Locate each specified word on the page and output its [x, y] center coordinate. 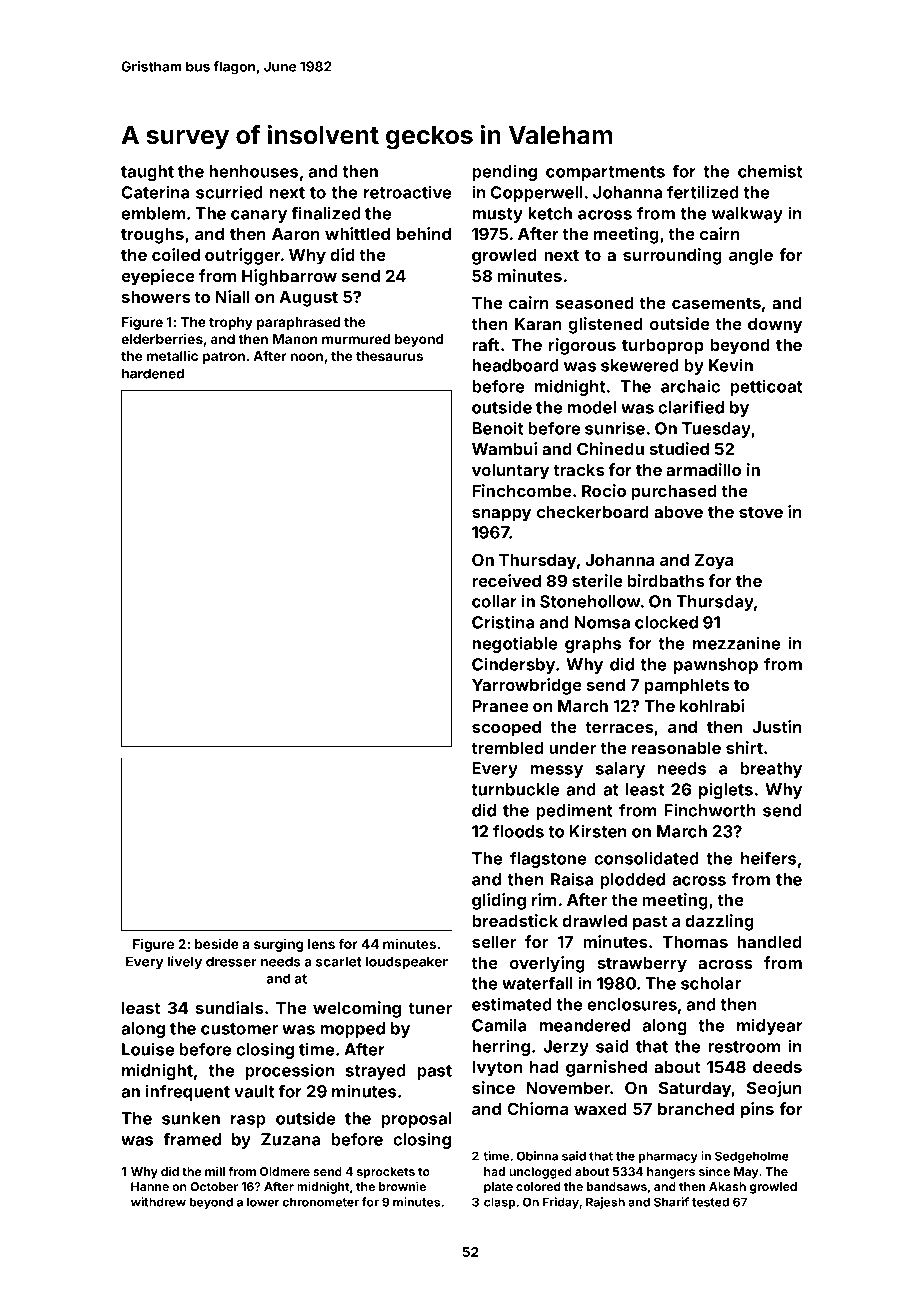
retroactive [408, 192]
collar [494, 601]
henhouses [253, 171]
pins [757, 1110]
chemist [770, 171]
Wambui [504, 448]
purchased [674, 493]
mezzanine [737, 643]
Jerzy [566, 1048]
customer [239, 1029]
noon [306, 357]
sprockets [386, 1173]
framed [192, 1139]
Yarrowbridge [527, 686]
